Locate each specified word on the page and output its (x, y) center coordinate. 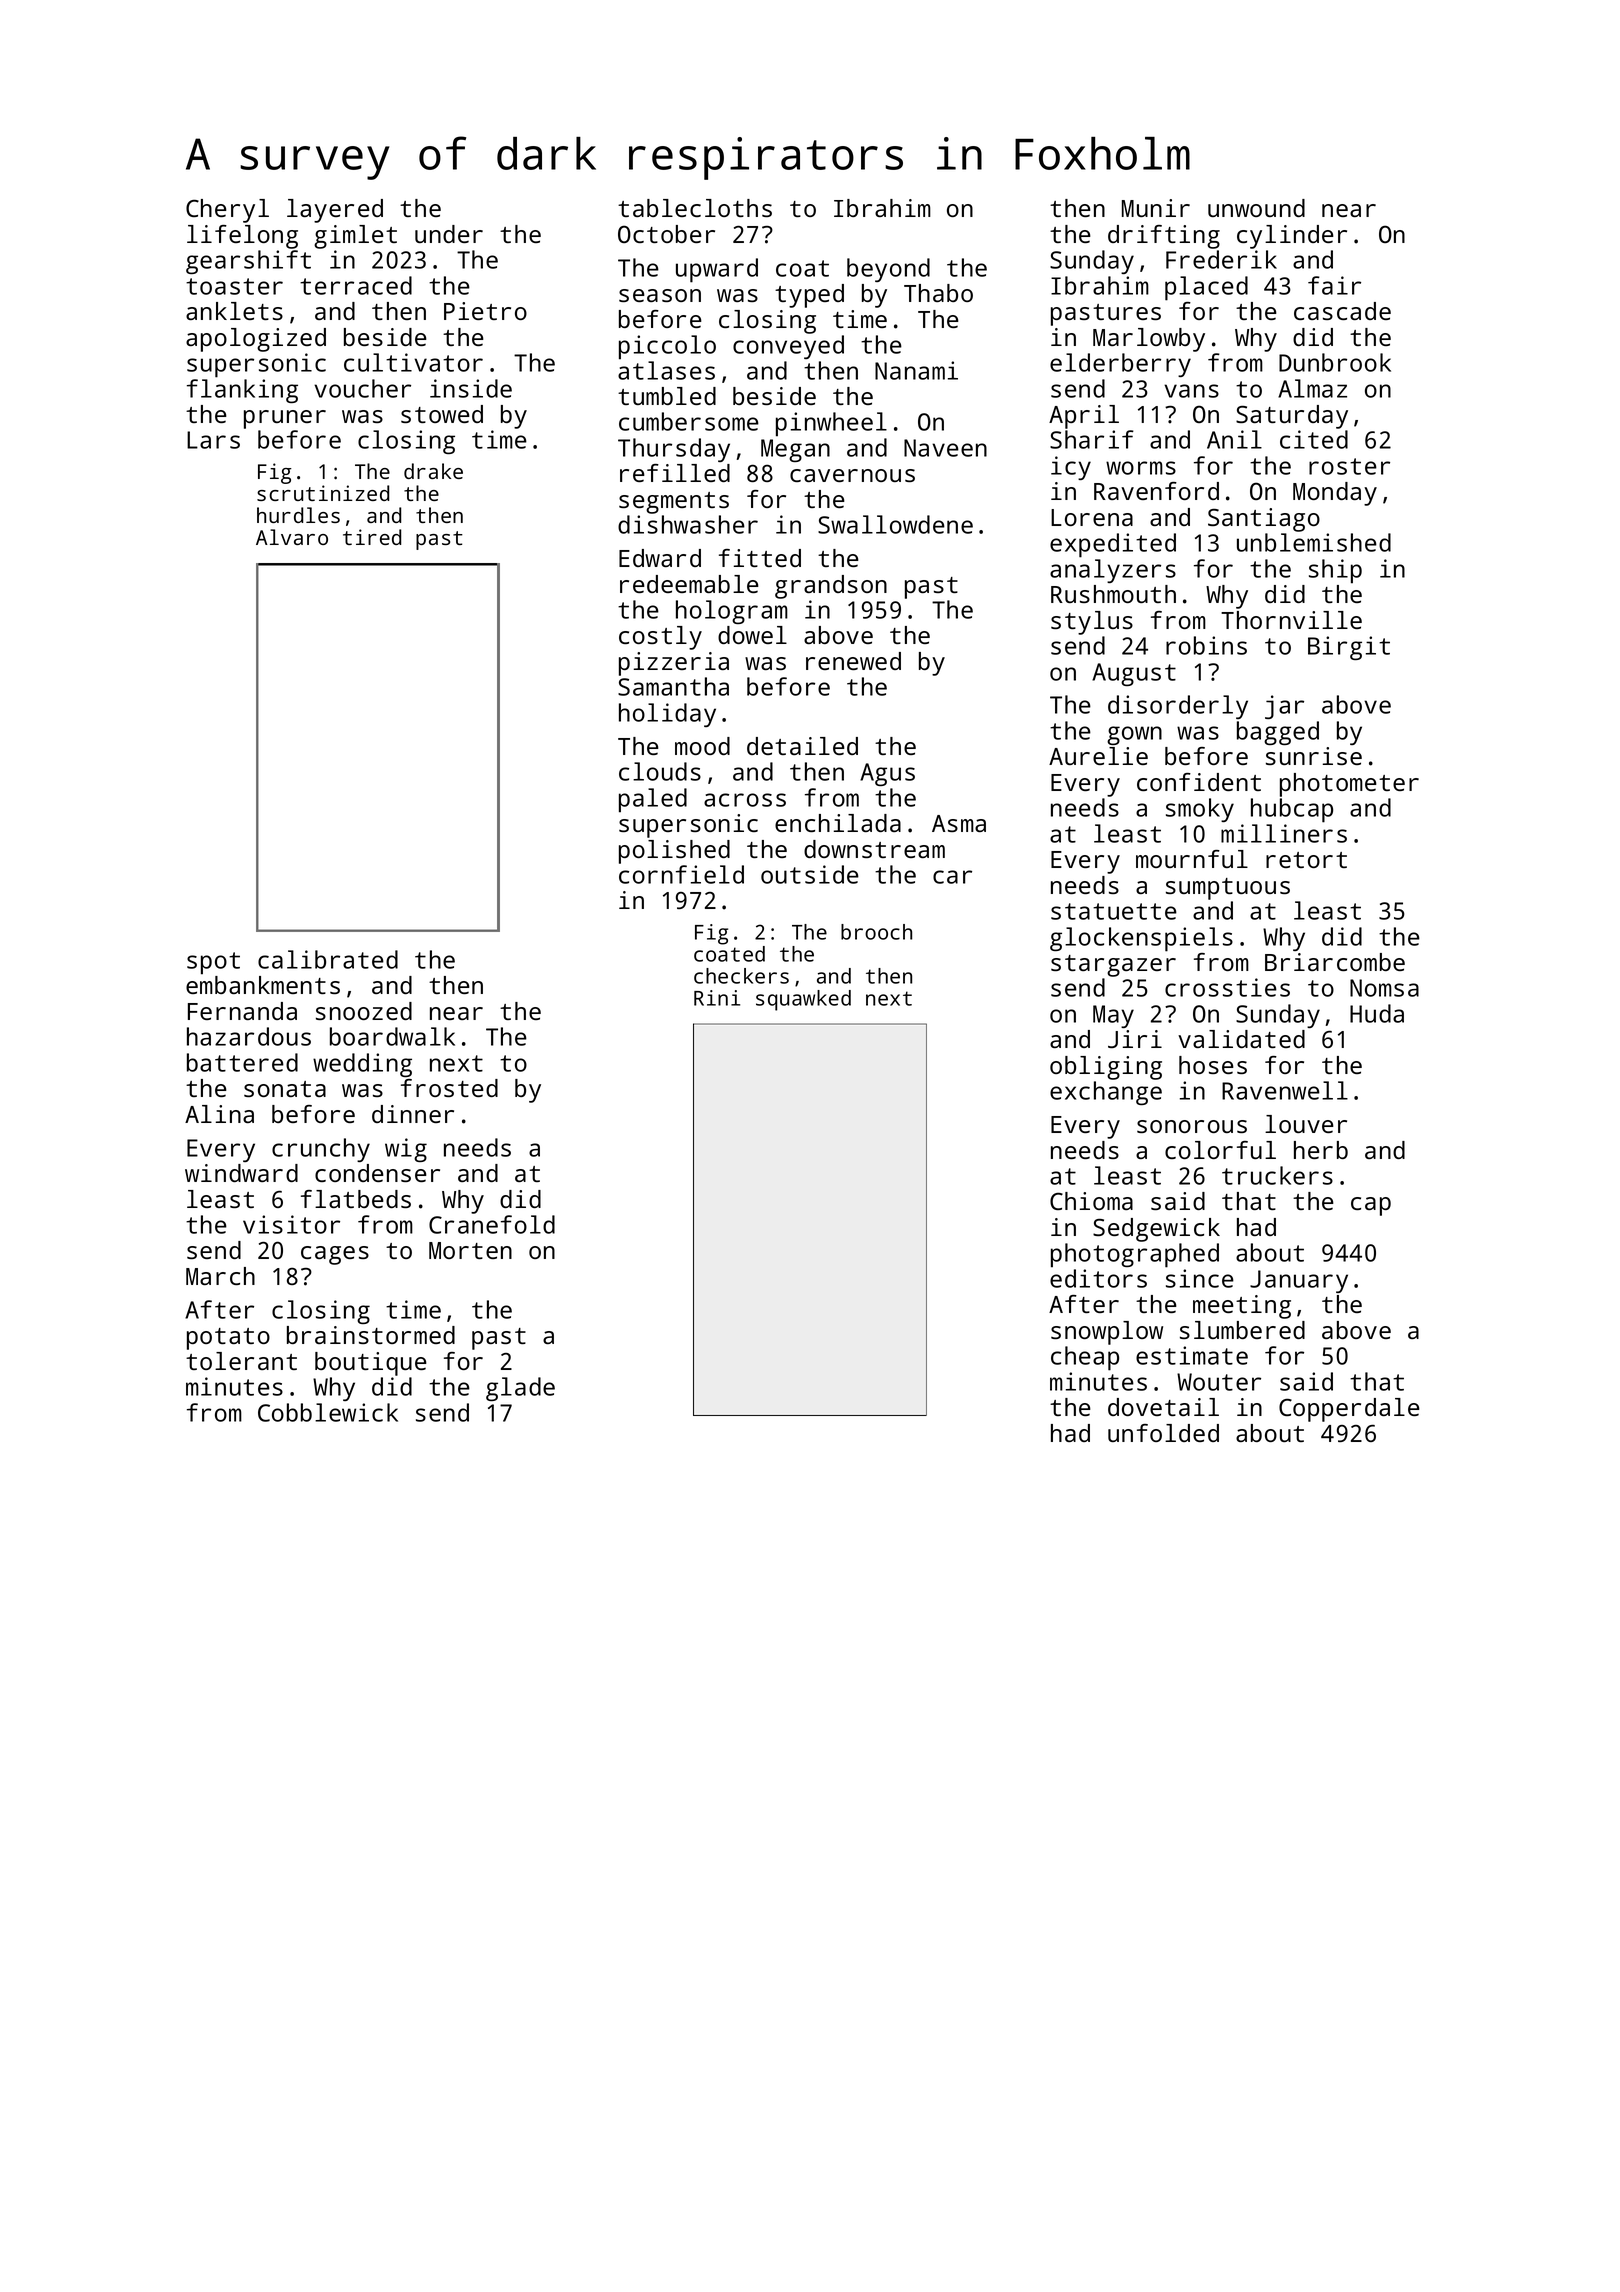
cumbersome (689, 421)
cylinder (1292, 237)
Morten (470, 1250)
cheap (1085, 1358)
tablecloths (695, 208)
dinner (413, 1114)
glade (520, 1389)
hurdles (298, 515)
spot (213, 963)
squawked (803, 1000)
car (952, 877)
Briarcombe (1335, 962)
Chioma (1091, 1201)
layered (335, 211)
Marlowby (1149, 340)
